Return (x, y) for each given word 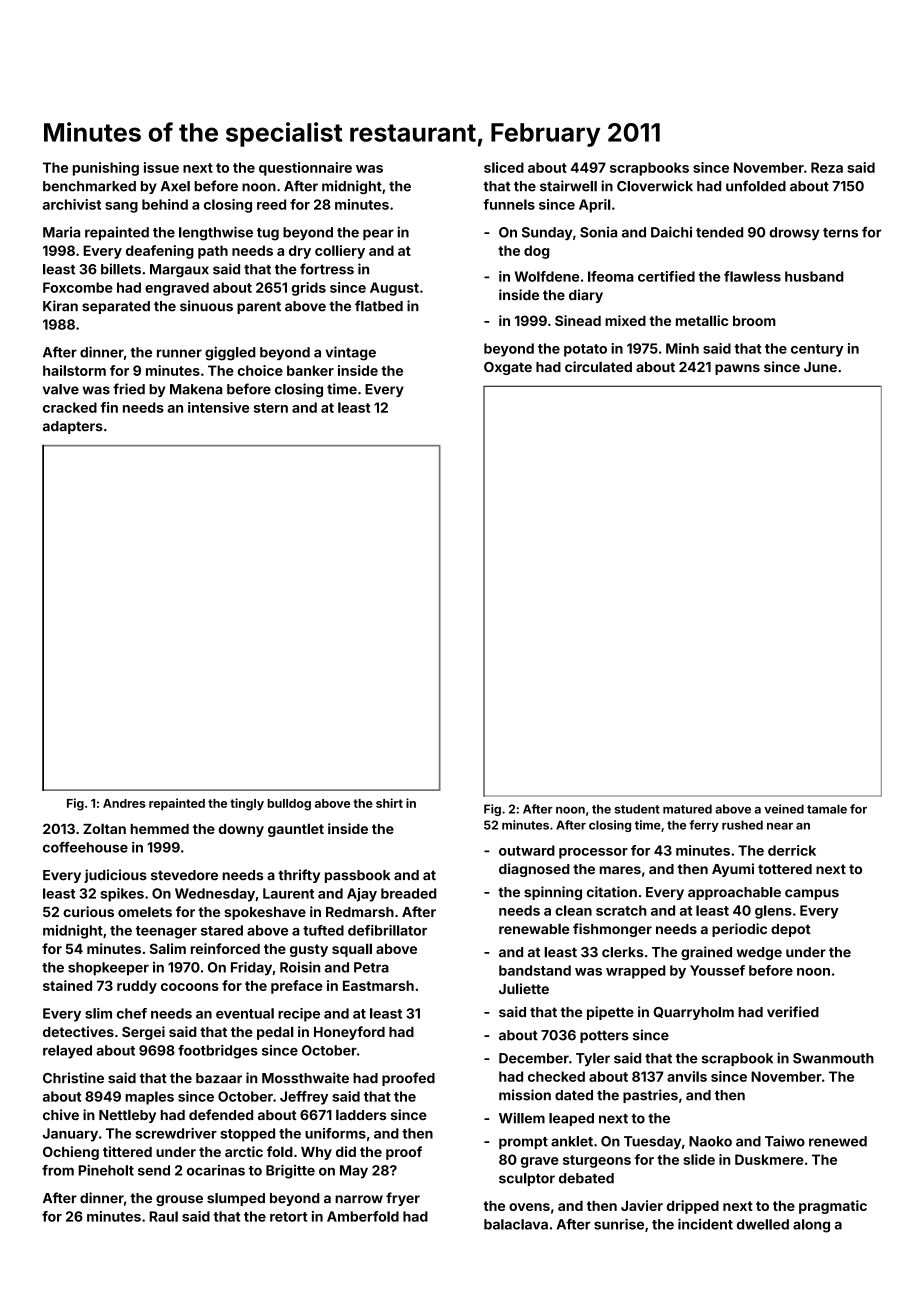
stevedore (184, 875)
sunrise (619, 1224)
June (820, 367)
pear (378, 234)
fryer (403, 1199)
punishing (106, 169)
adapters (73, 427)
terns (840, 233)
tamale (827, 809)
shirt (389, 803)
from (58, 1170)
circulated (598, 366)
